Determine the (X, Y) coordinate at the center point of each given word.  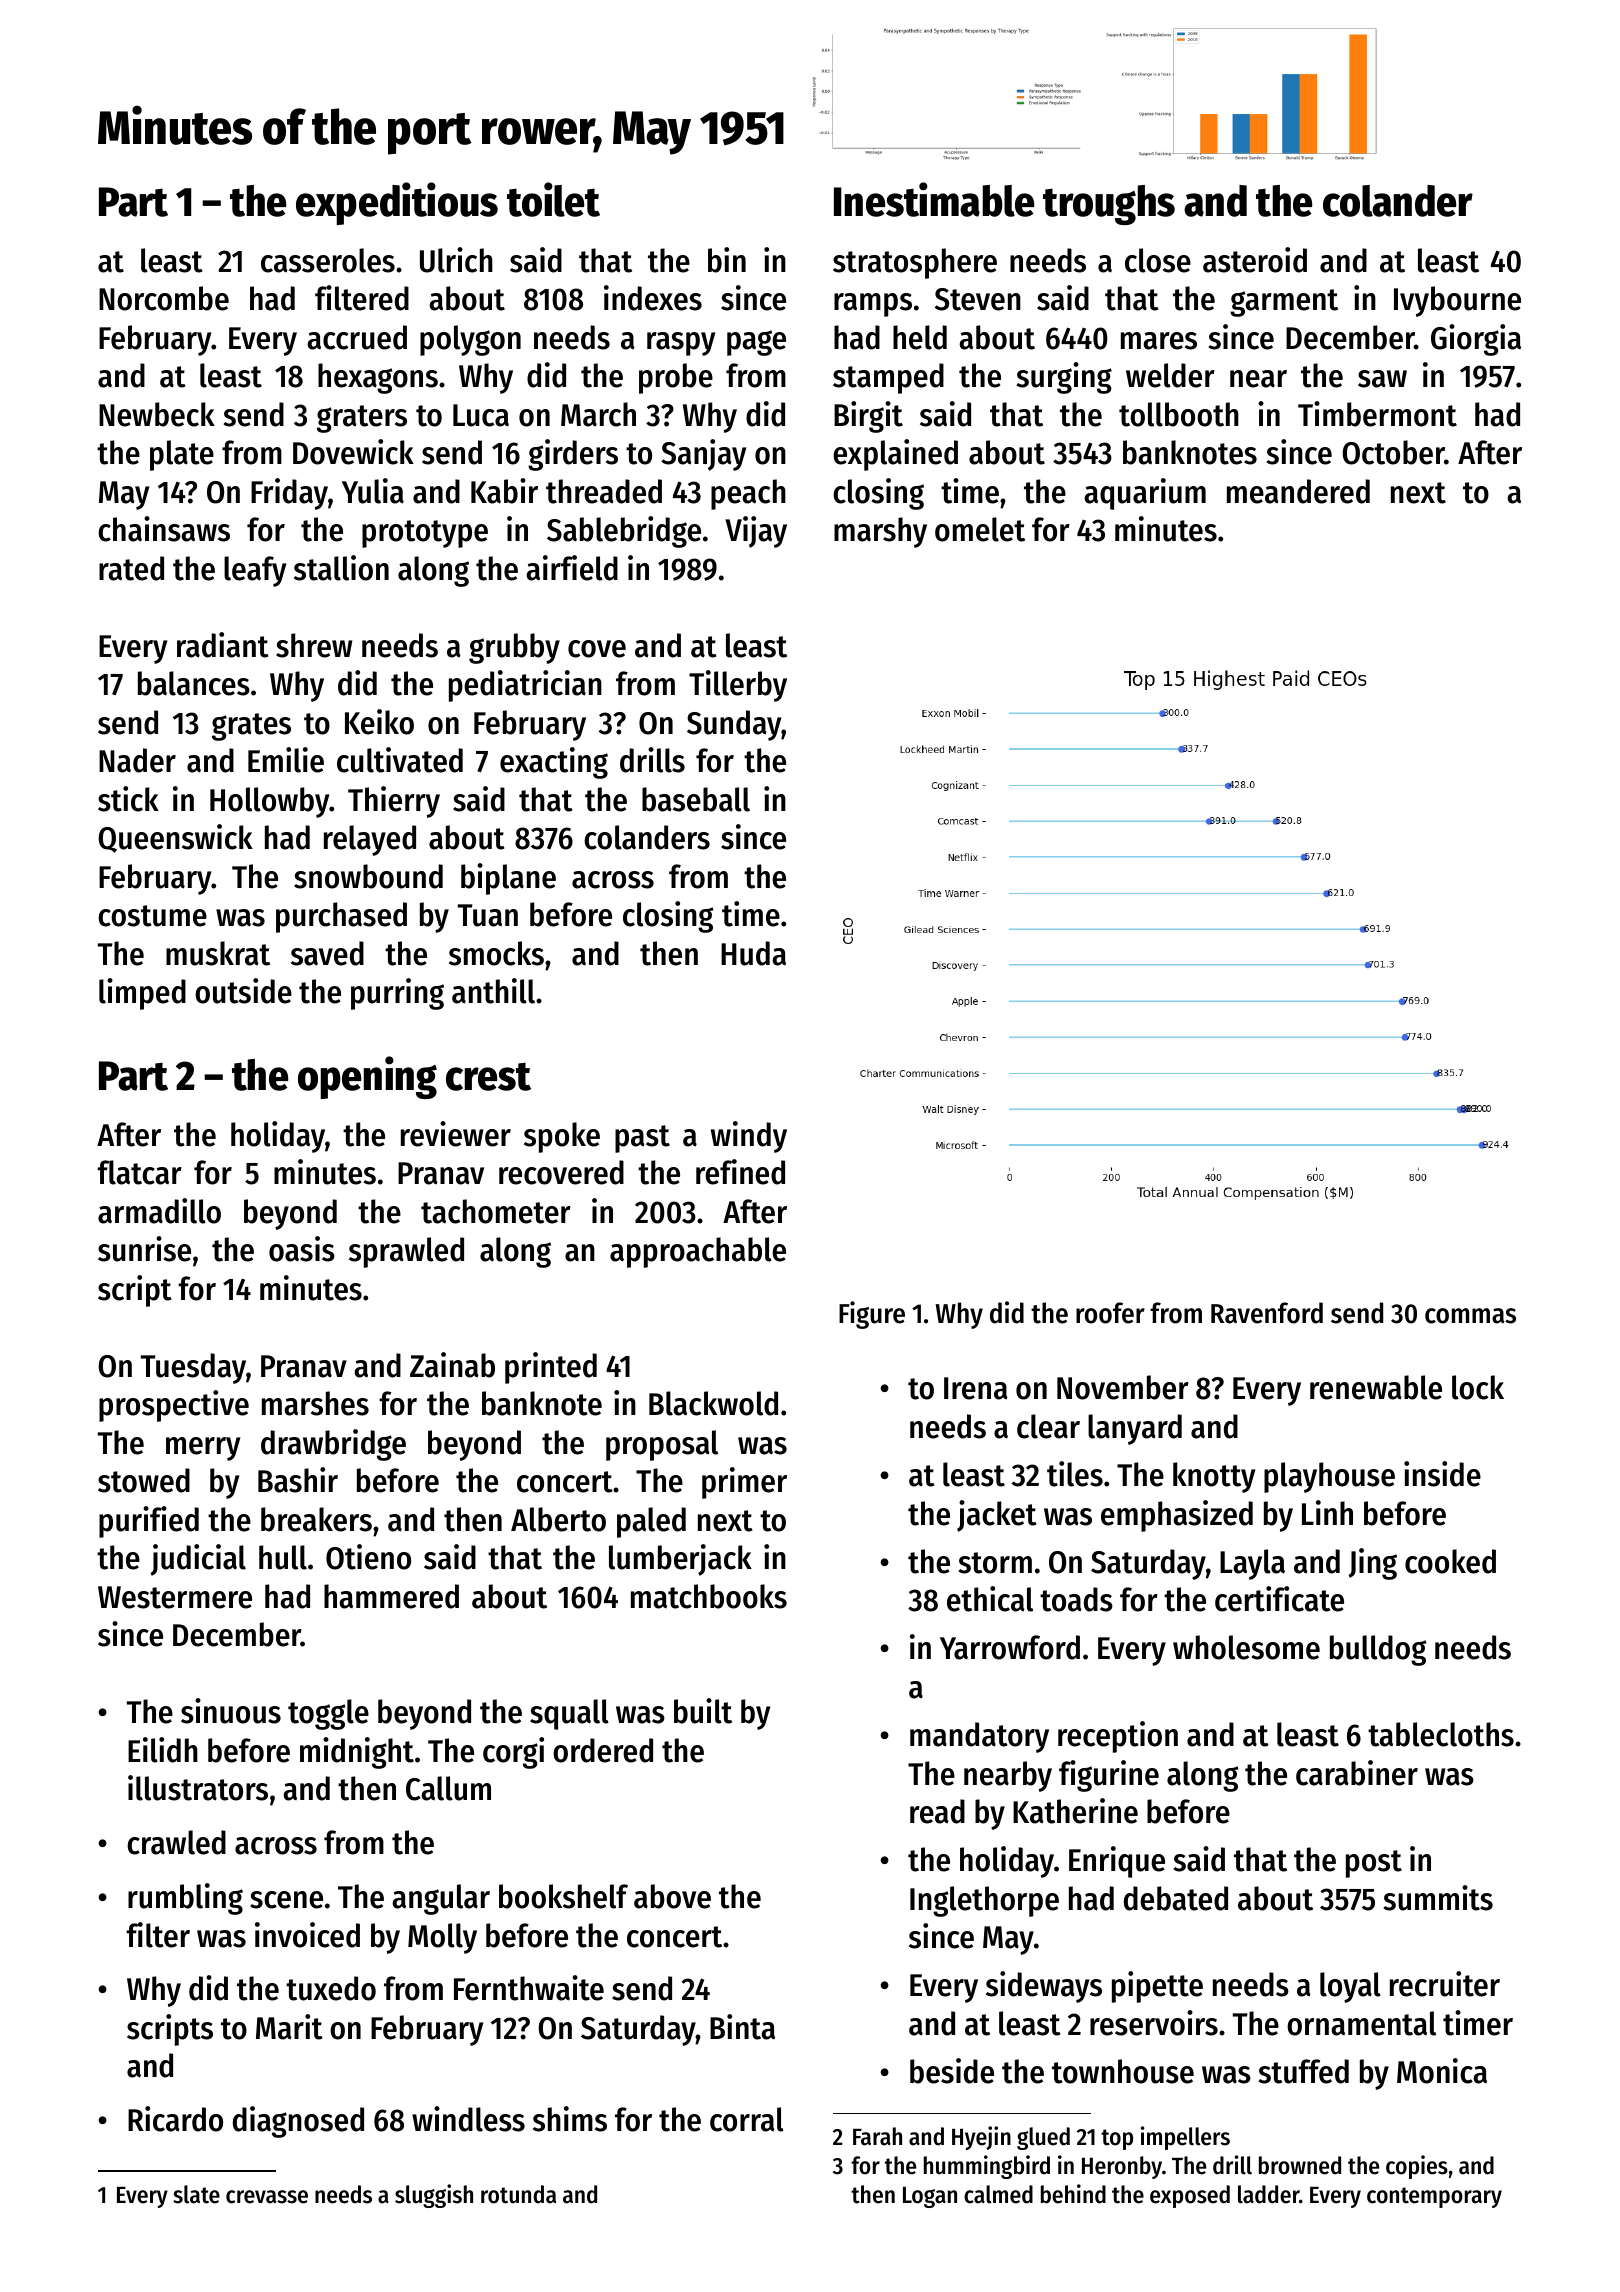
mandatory (979, 1737)
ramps (873, 305)
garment (1284, 303)
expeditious (397, 203)
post (1374, 1864)
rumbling (185, 1899)
